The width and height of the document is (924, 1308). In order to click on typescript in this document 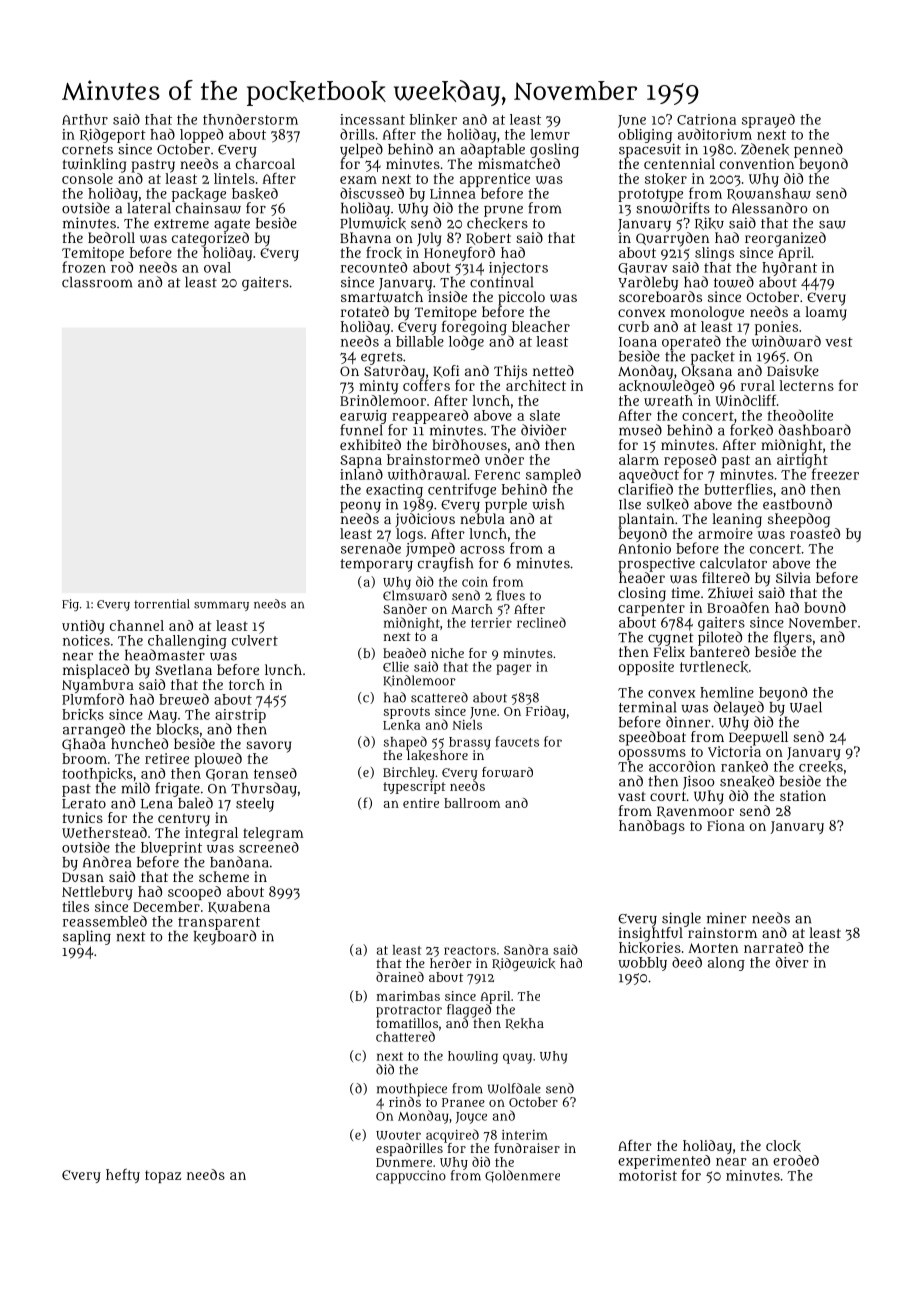, I will do `click(414, 787)`.
